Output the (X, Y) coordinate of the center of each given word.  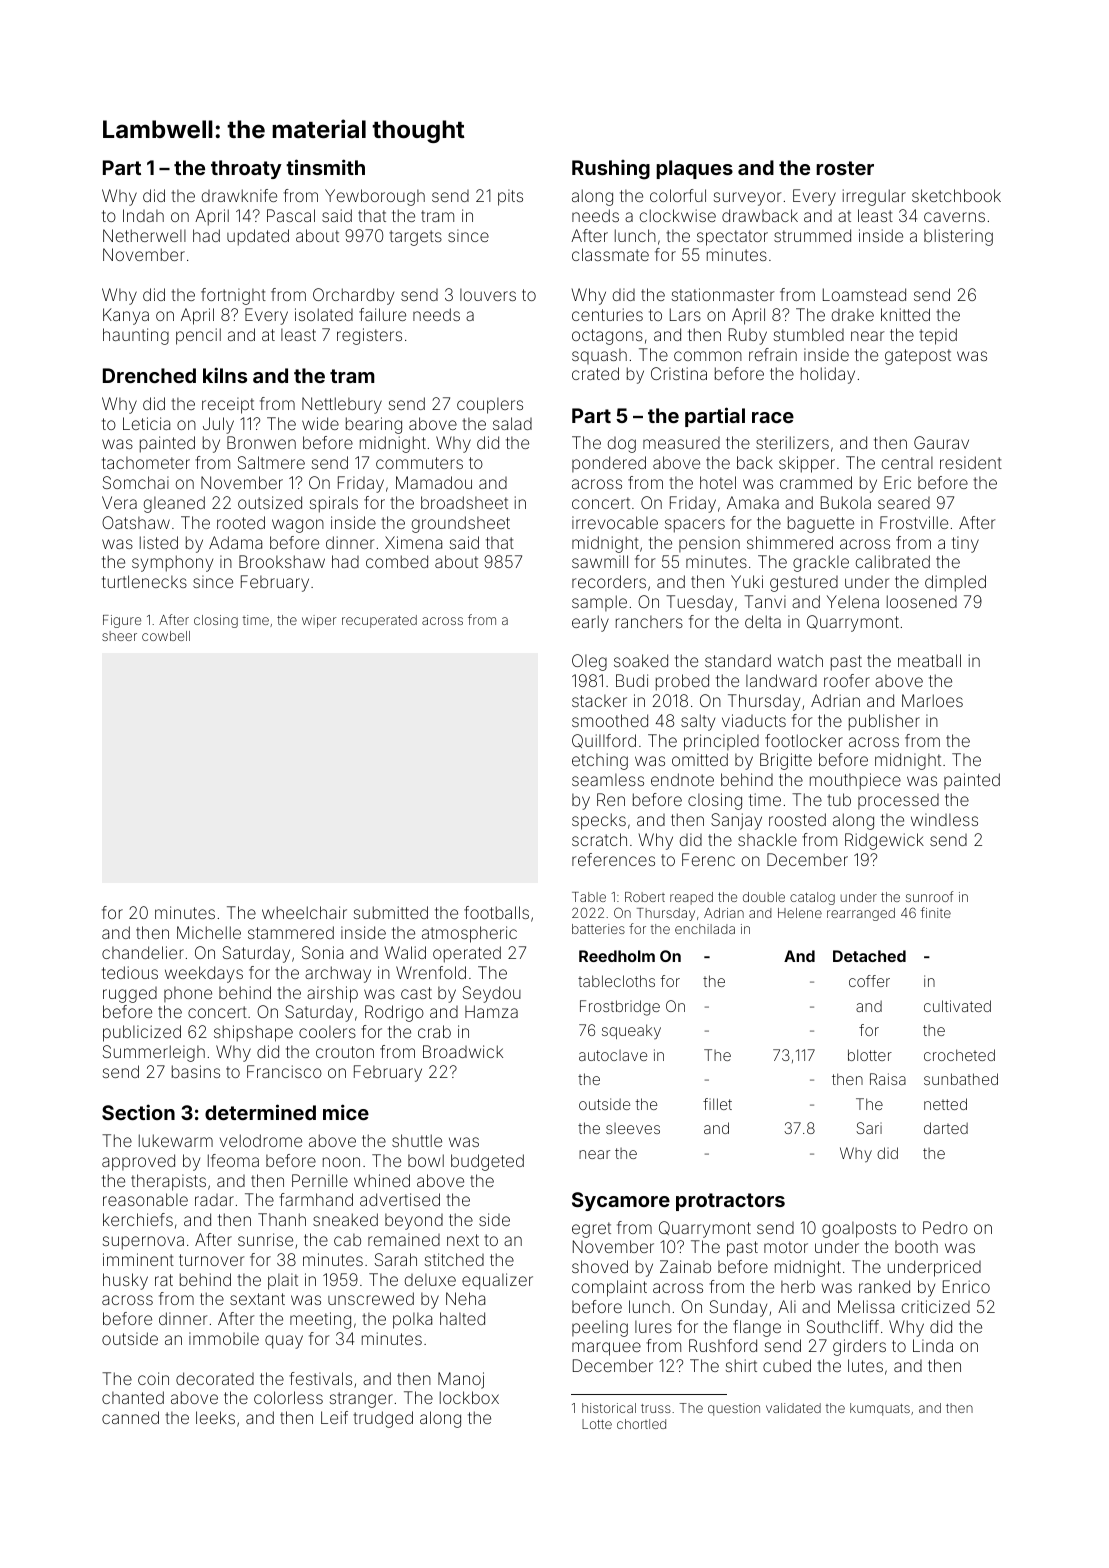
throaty (246, 169)
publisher (884, 722)
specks (599, 821)
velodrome (261, 1140)
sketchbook (956, 195)
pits (510, 197)
